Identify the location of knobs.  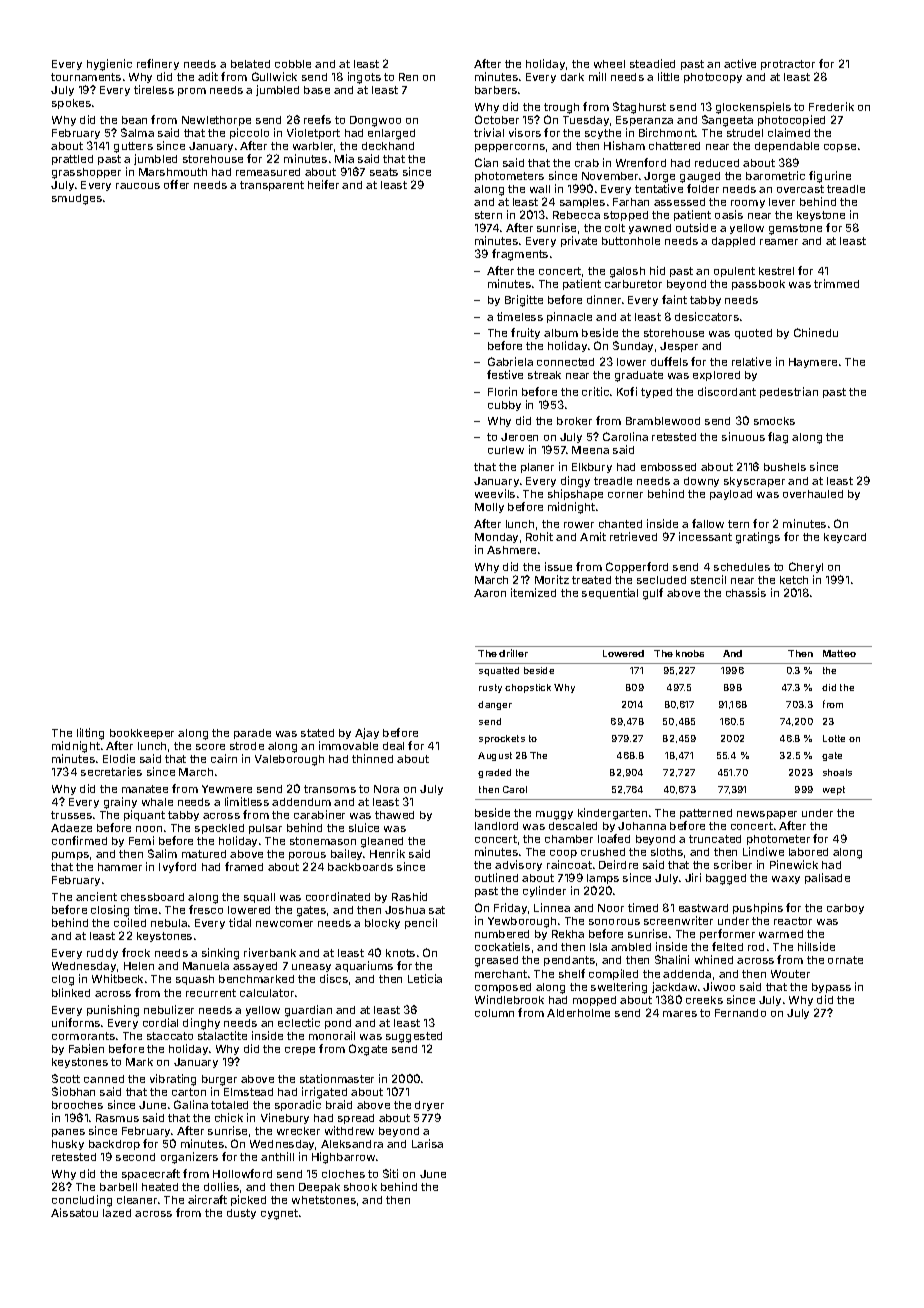
(690, 653).
